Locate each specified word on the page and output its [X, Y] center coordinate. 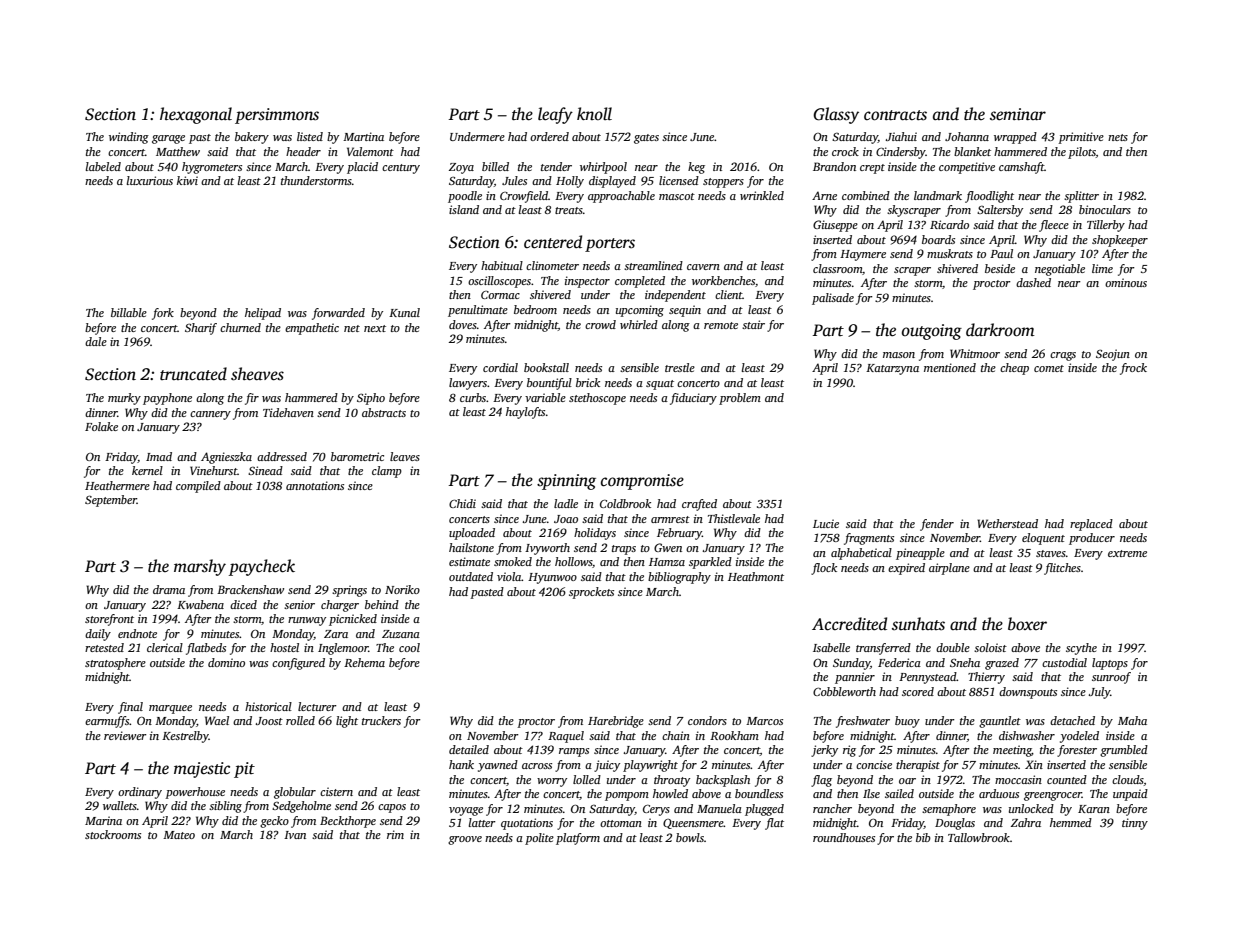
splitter [1081, 197]
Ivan [295, 835]
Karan [1094, 809]
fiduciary [693, 399]
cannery [210, 415]
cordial [500, 367]
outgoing [932, 332]
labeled [103, 166]
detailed [469, 749]
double [953, 647]
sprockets [591, 593]
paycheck [262, 567]
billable [129, 312]
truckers [381, 720]
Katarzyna [892, 369]
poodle [465, 197]
